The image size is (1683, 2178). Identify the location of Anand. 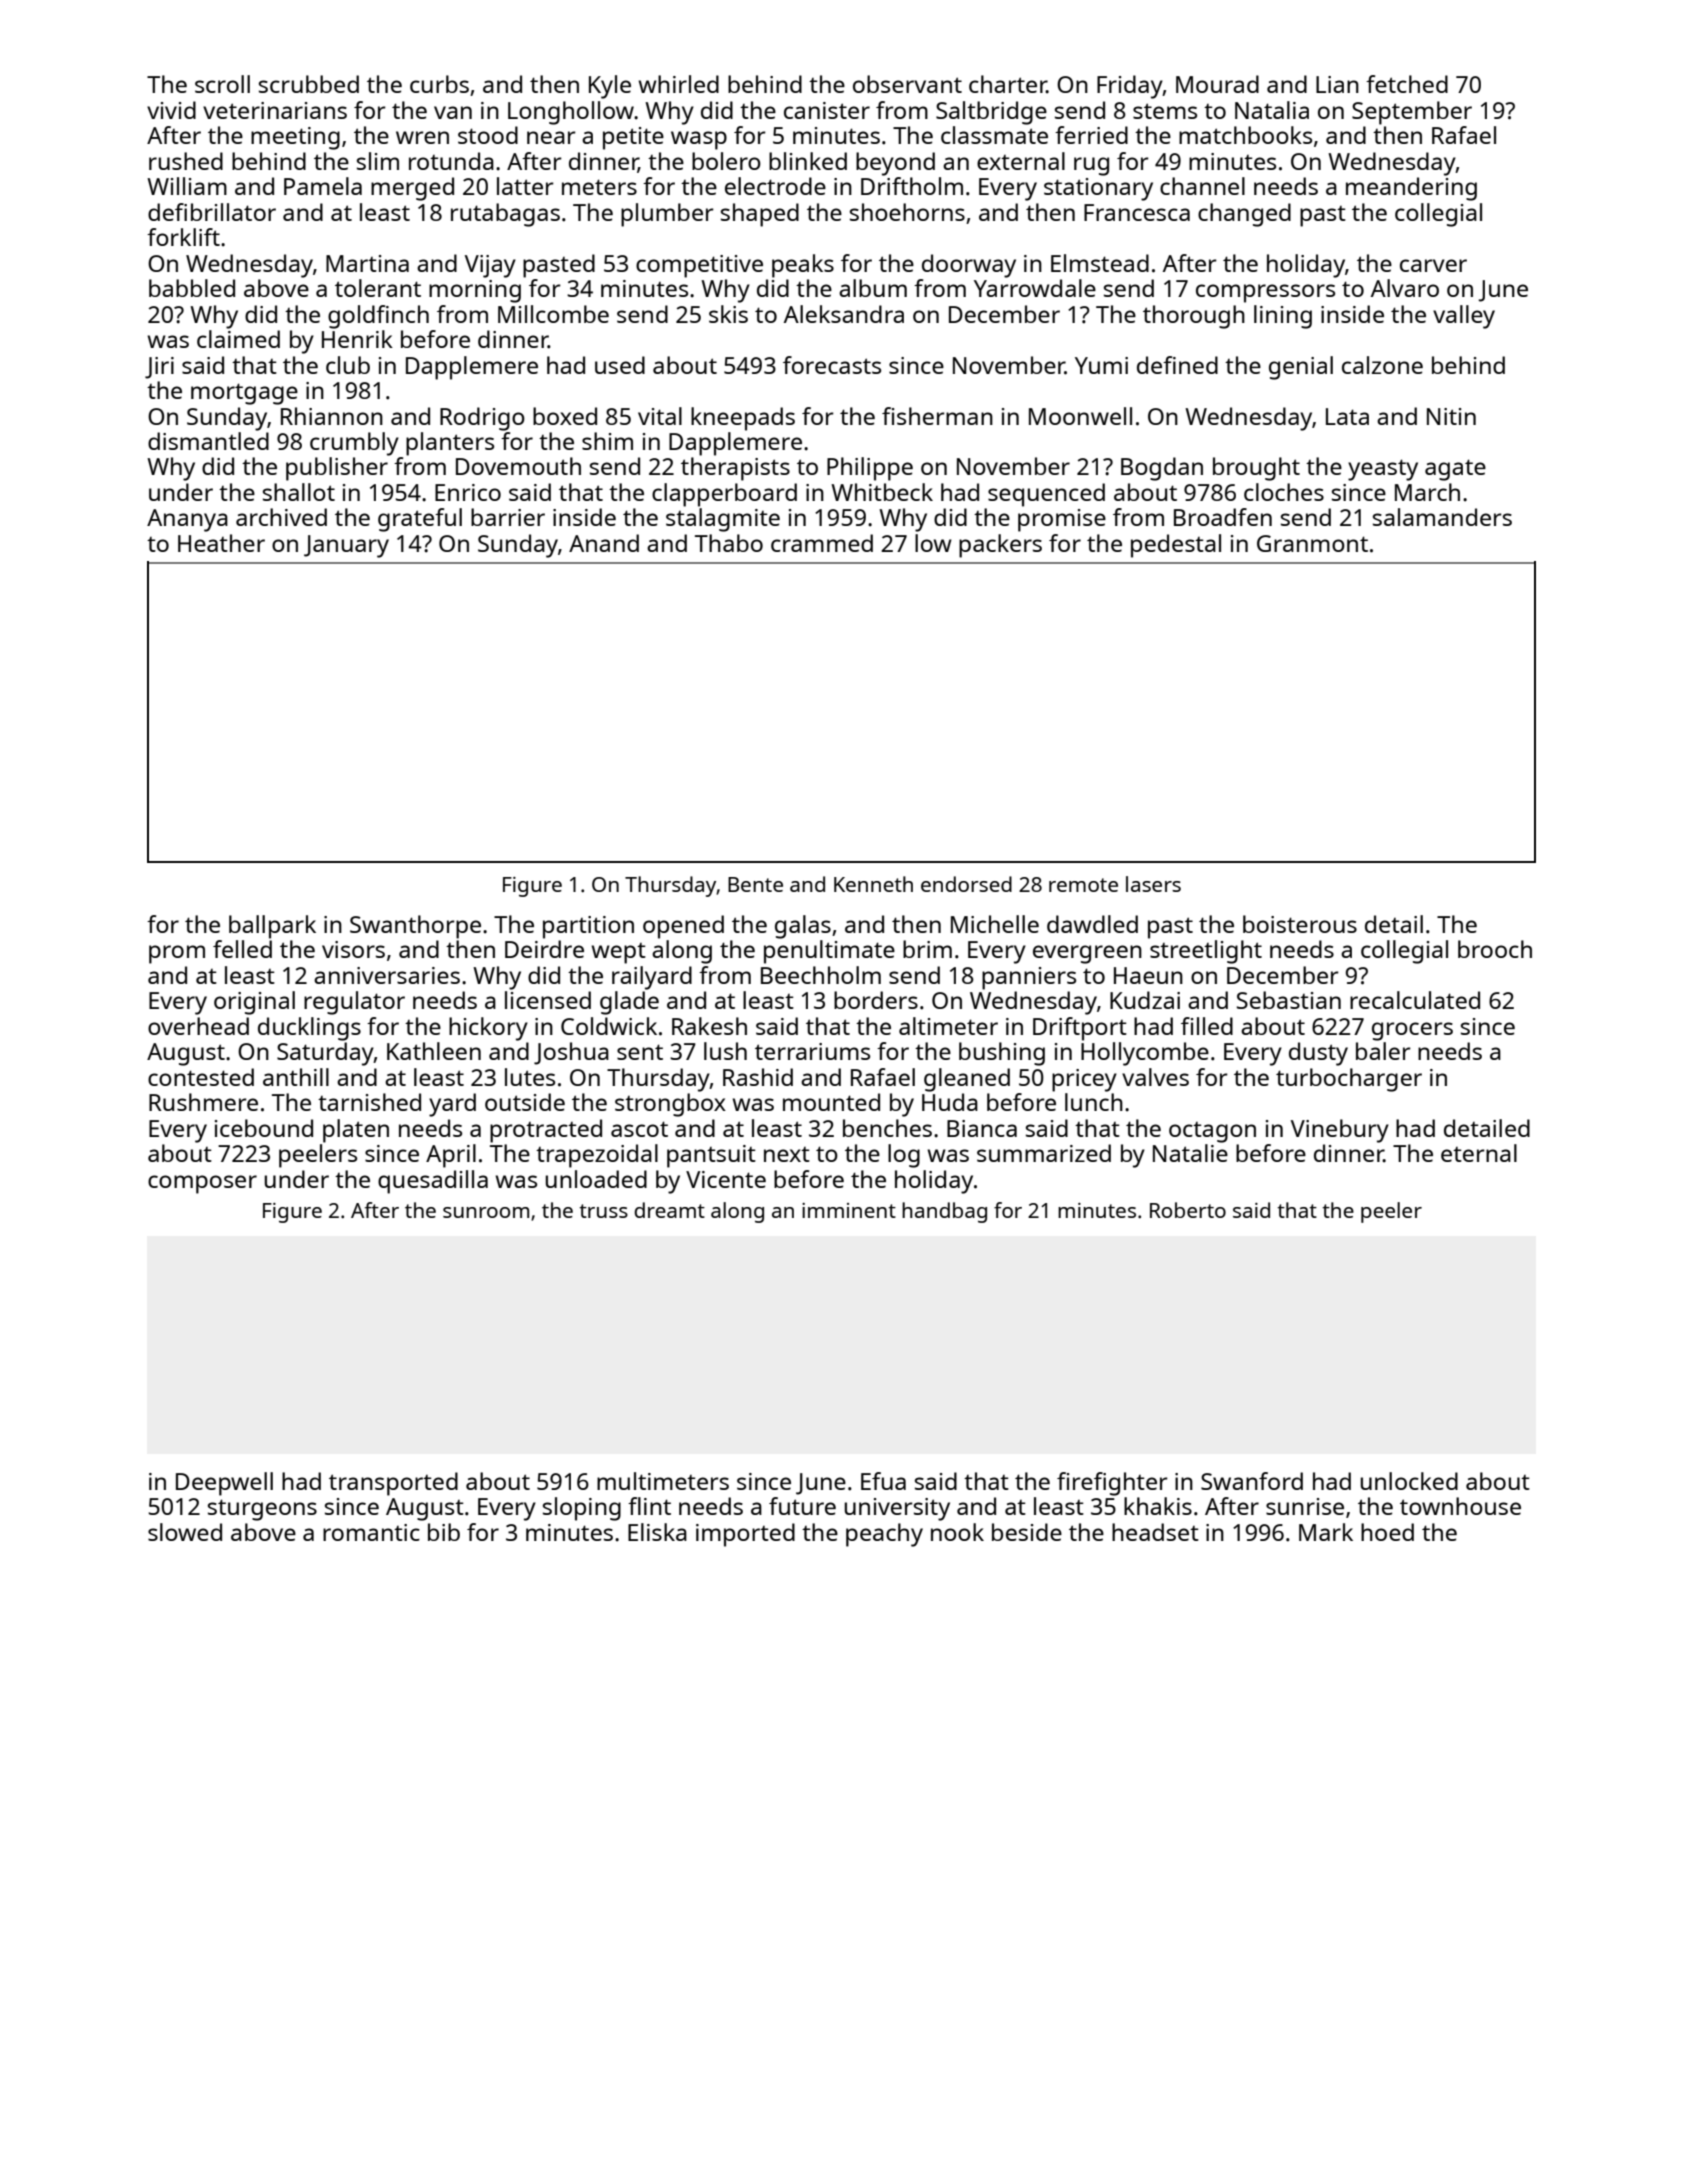
(604, 543).
